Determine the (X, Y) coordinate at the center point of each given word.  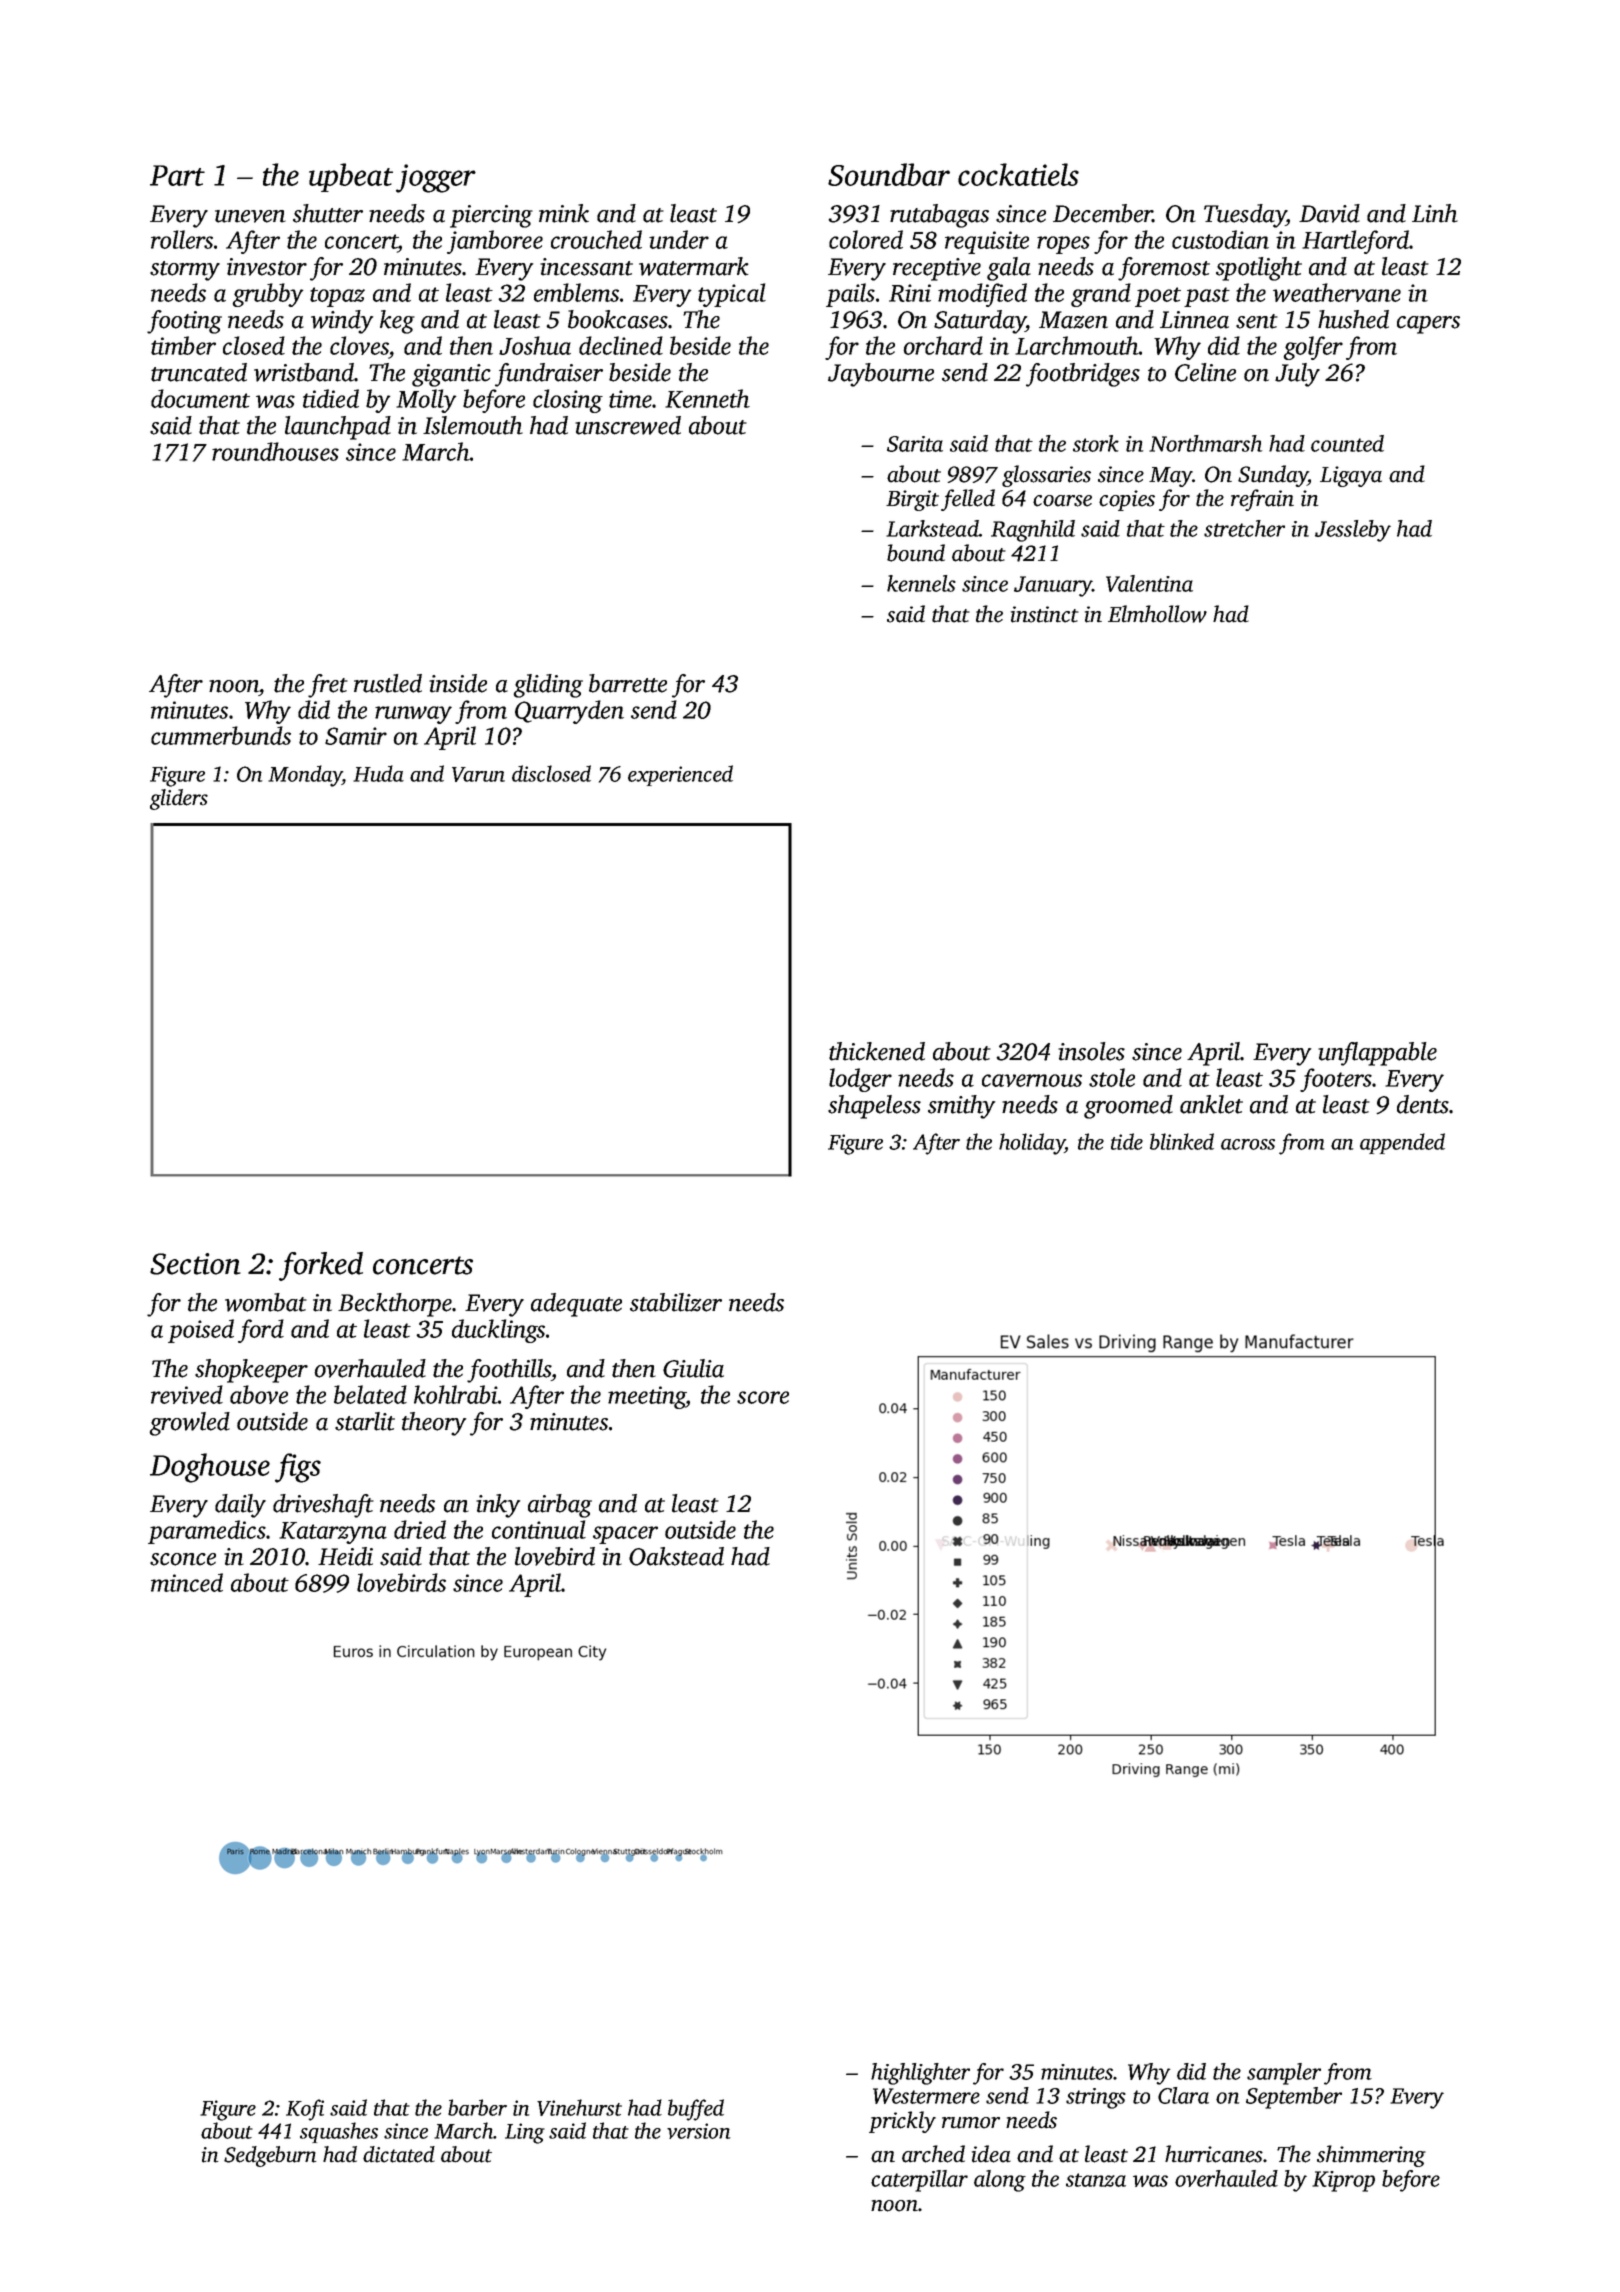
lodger (860, 1080)
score (763, 1397)
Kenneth (707, 398)
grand (1101, 295)
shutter (328, 213)
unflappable (1377, 1054)
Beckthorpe (395, 1305)
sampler (1284, 2074)
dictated (399, 2154)
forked (321, 1266)
